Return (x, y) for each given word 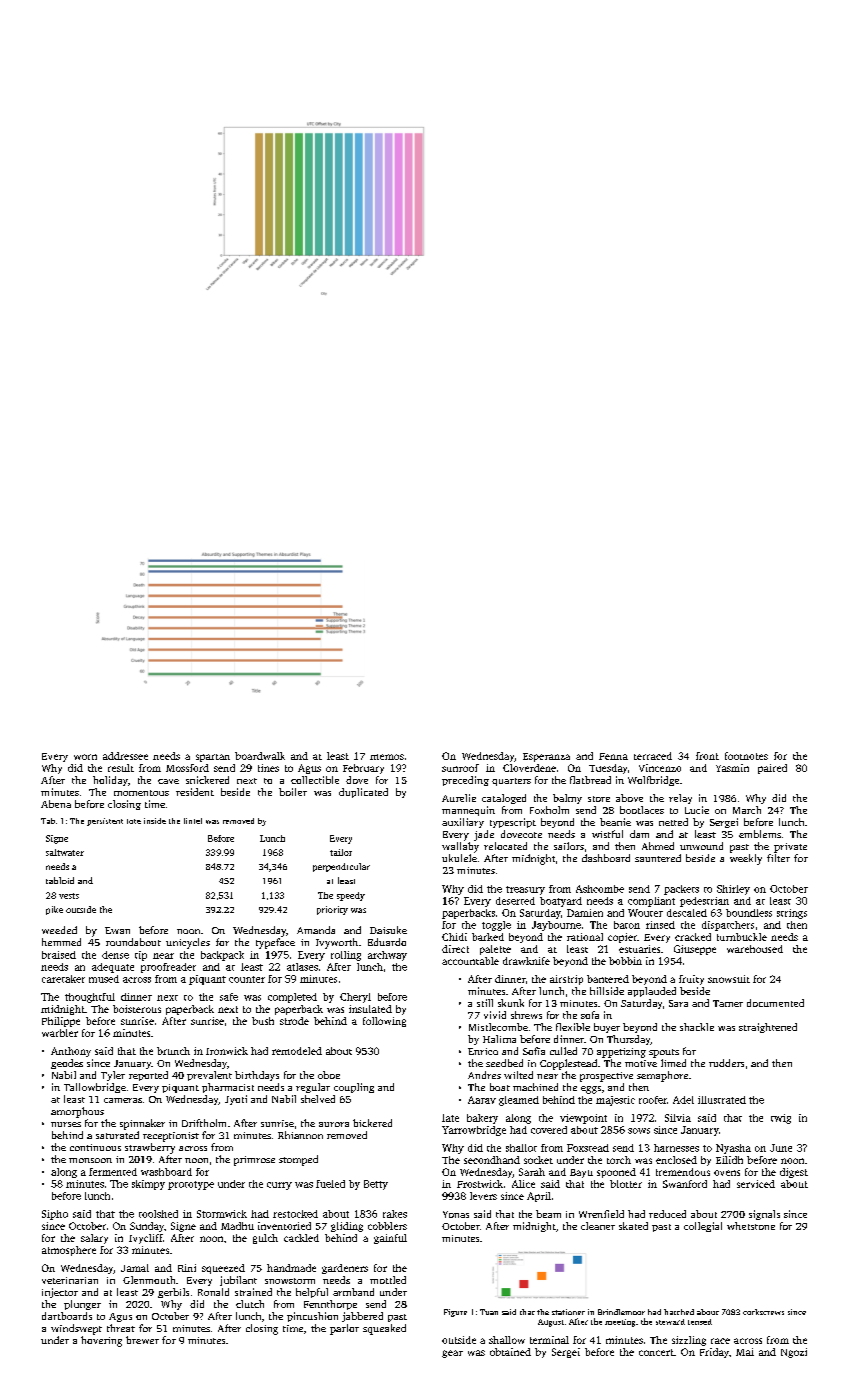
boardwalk (260, 756)
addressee (125, 756)
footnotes (746, 756)
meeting (620, 1323)
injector (60, 1293)
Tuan (489, 1312)
